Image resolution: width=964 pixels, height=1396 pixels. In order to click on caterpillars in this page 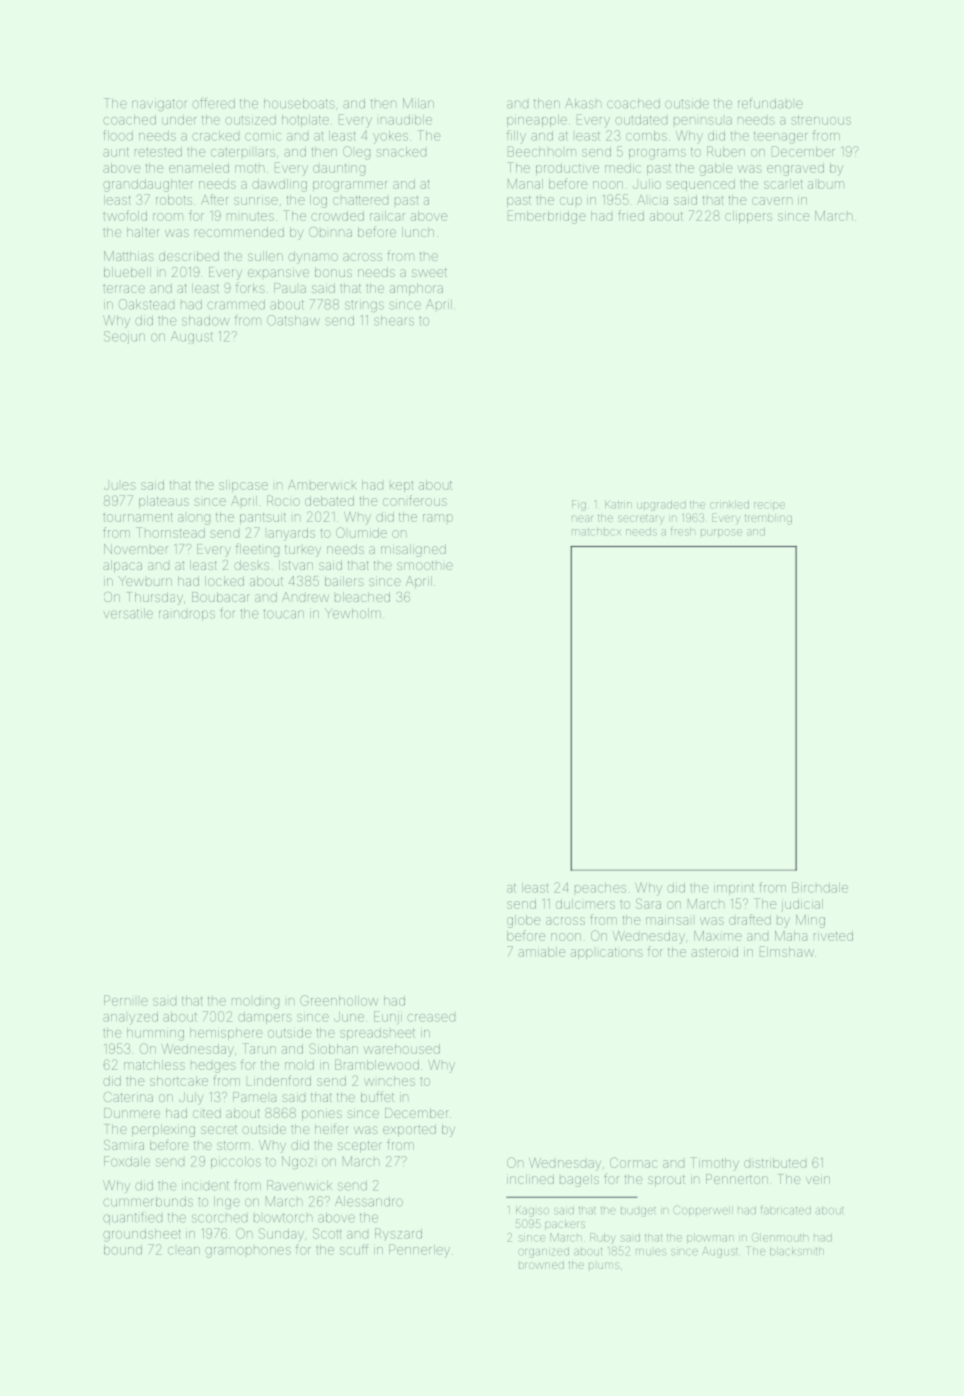, I will do `click(243, 152)`.
